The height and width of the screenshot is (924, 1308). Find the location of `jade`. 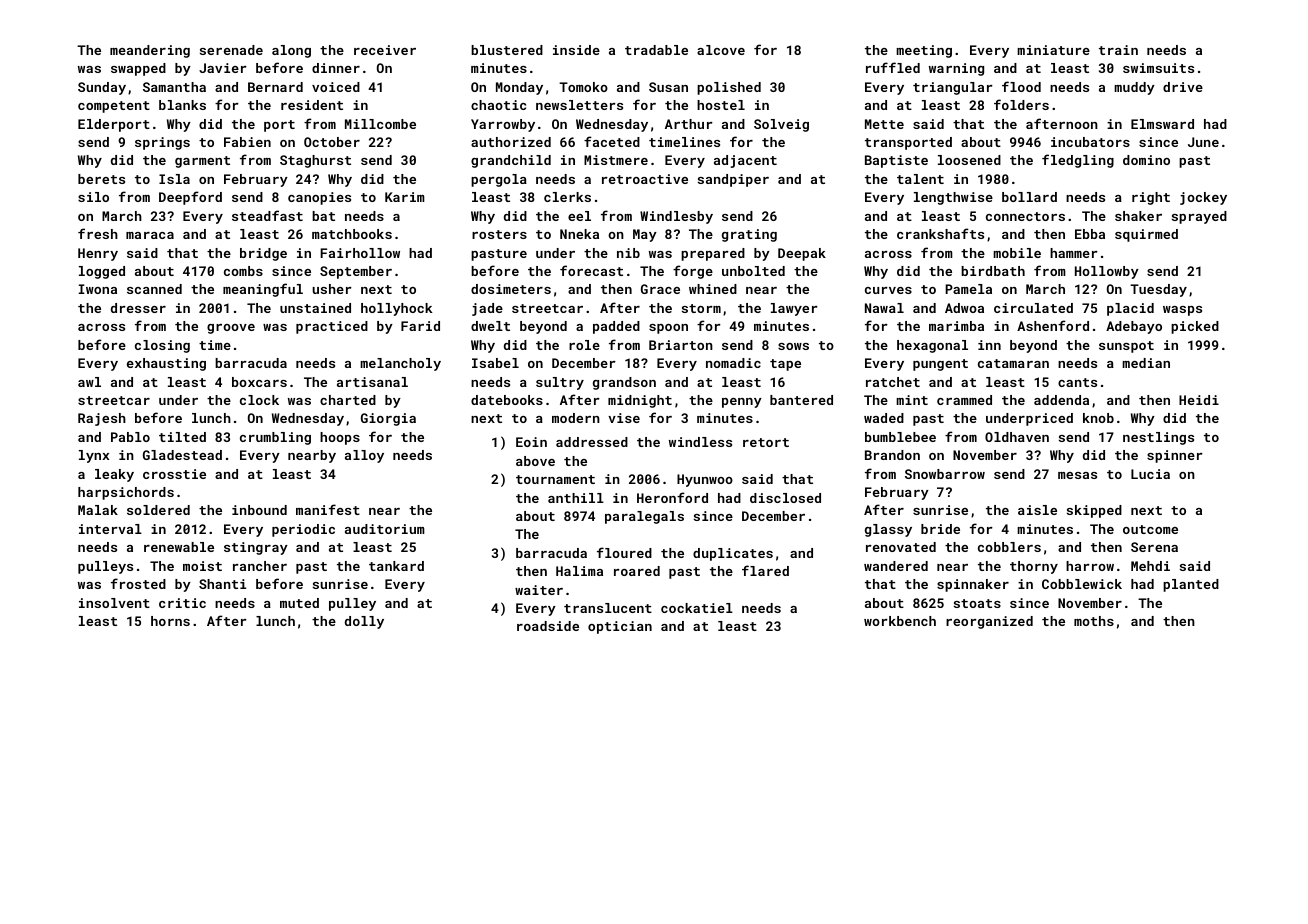

jade is located at coordinates (487, 309).
